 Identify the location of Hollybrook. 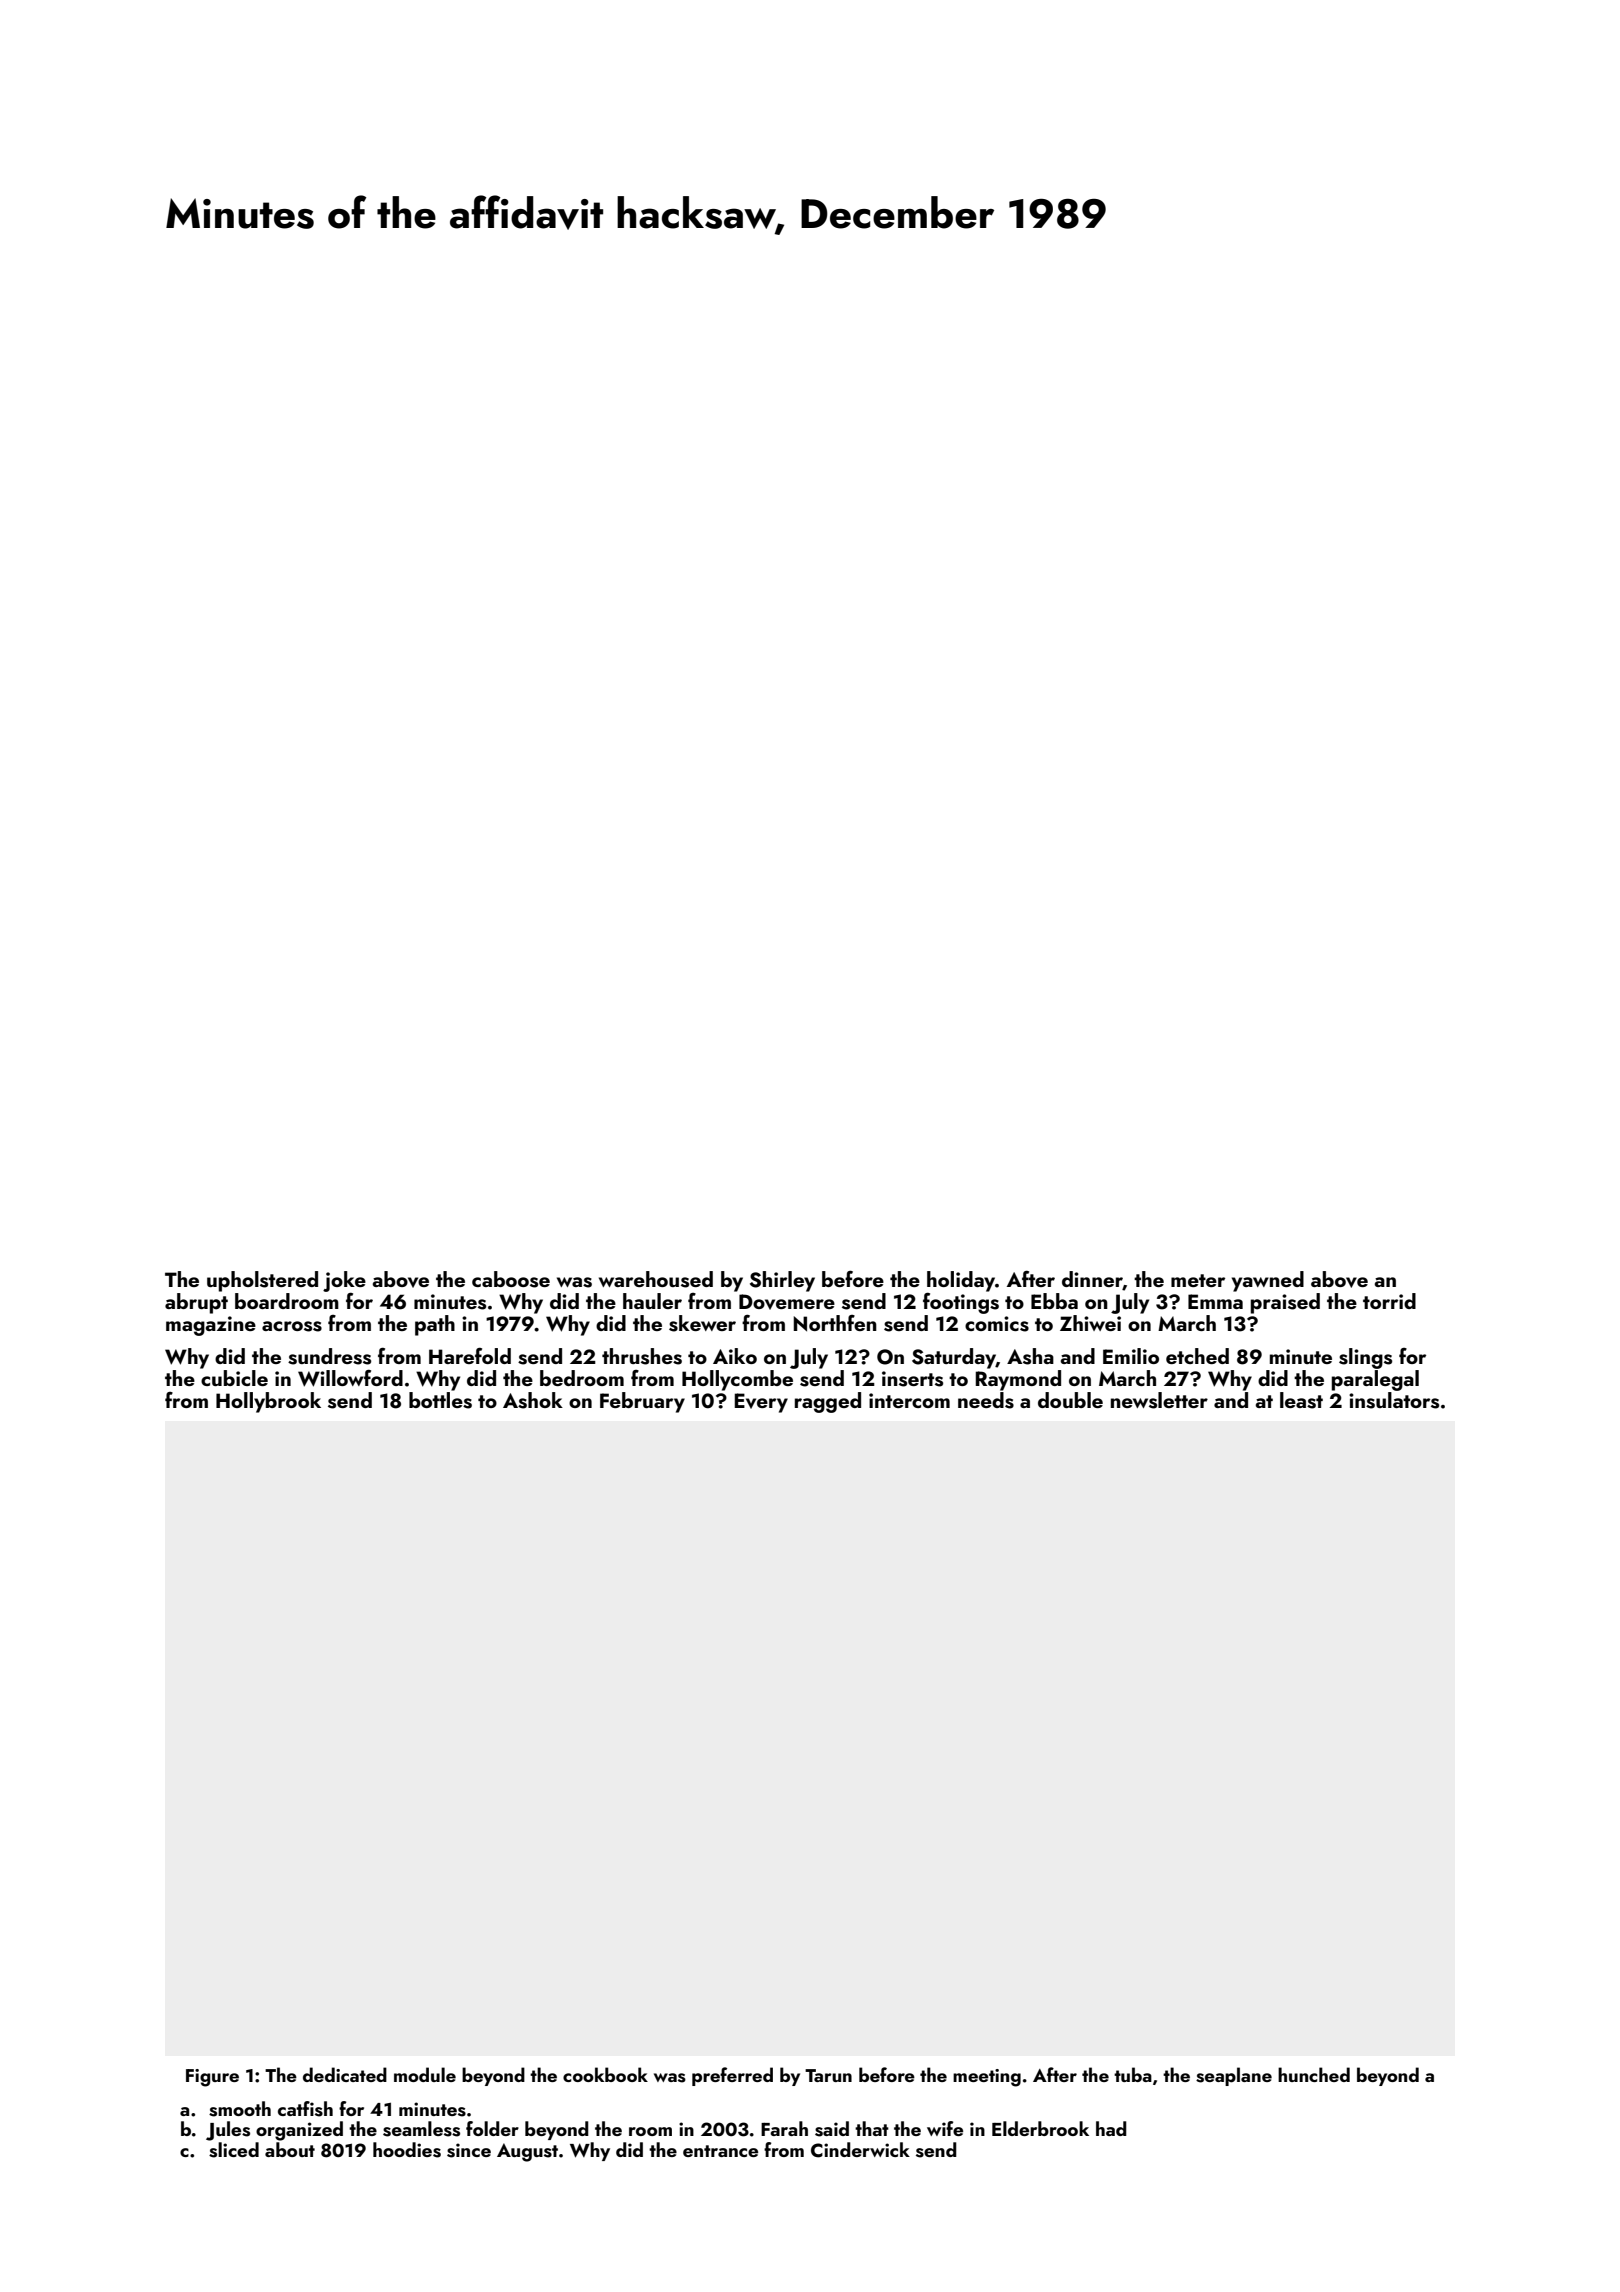
(268, 1402).
